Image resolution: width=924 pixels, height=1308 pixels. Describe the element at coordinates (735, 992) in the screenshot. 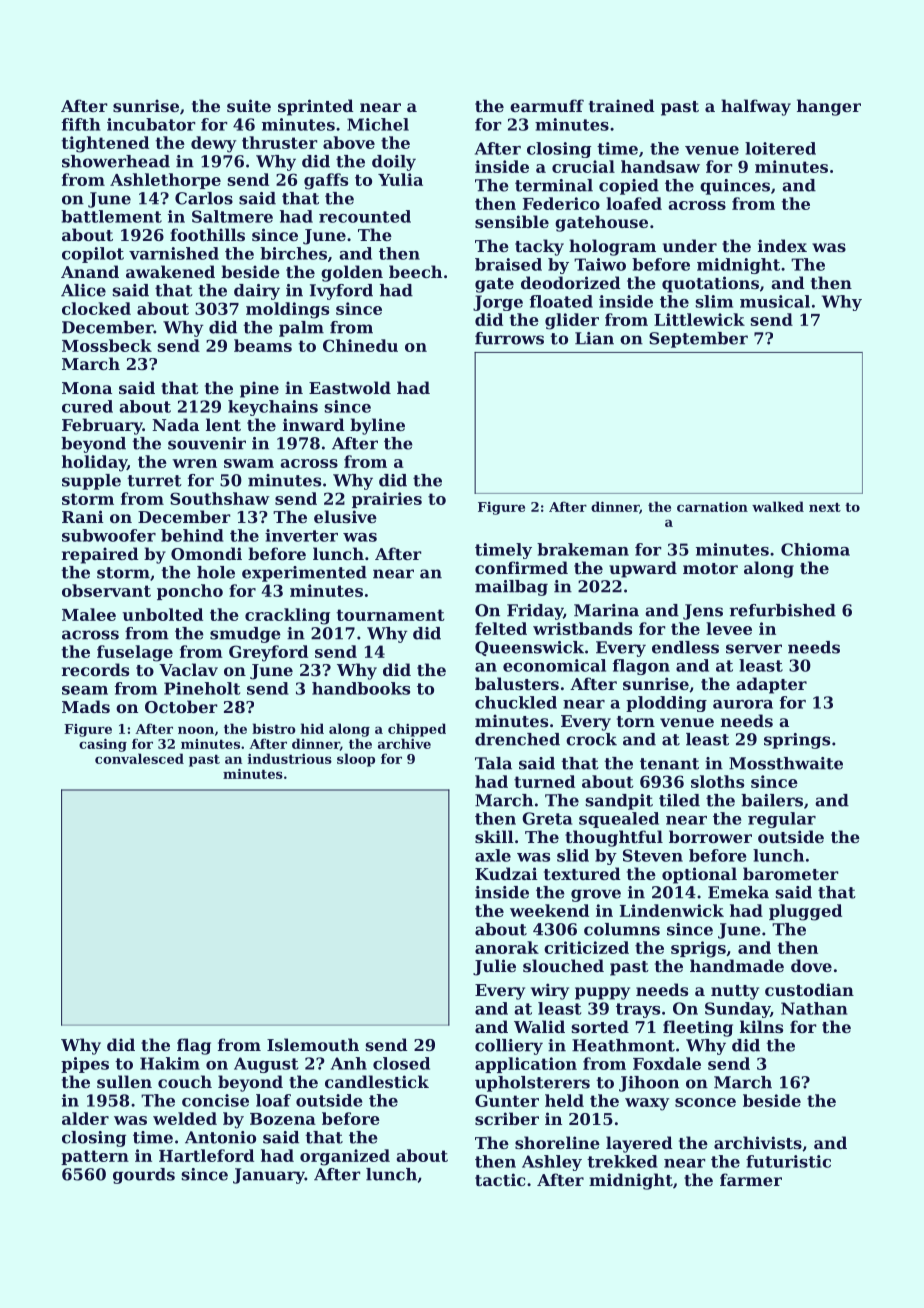

I see `nutty` at that location.
